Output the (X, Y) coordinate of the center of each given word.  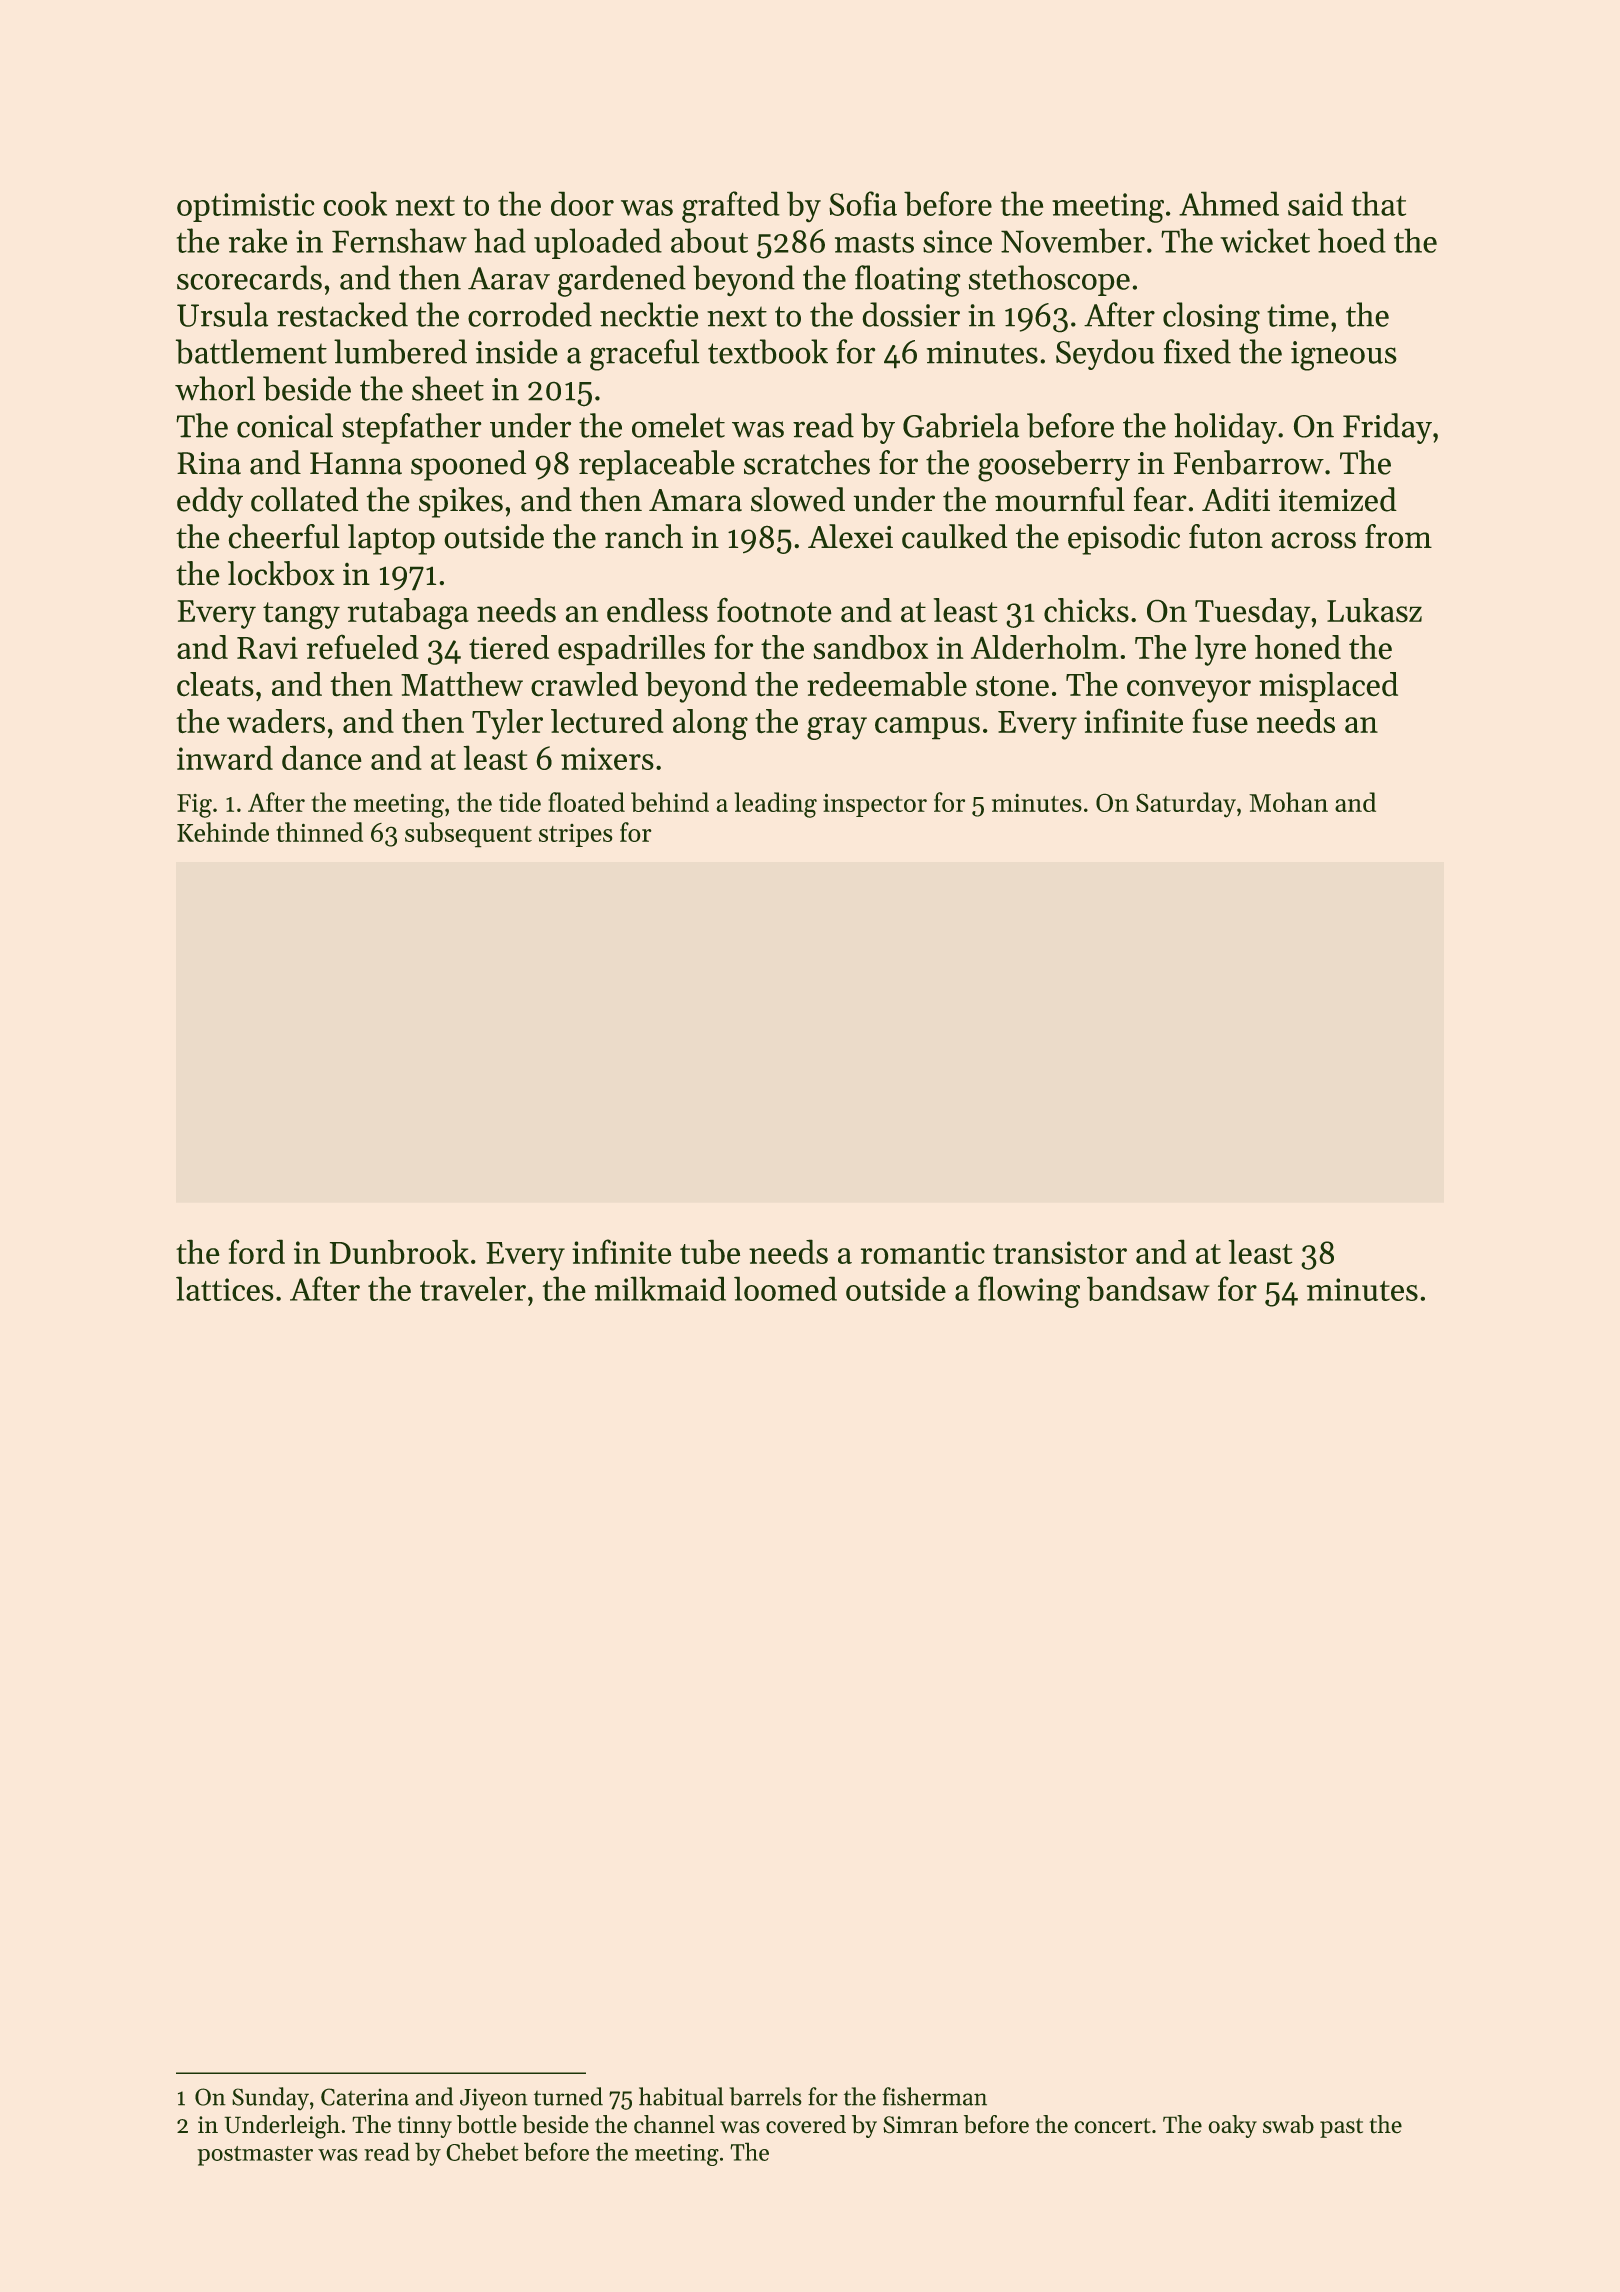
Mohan (1288, 802)
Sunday (270, 2099)
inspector (875, 805)
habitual (681, 2096)
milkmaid (660, 1288)
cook (355, 203)
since (957, 241)
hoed (1352, 240)
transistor (1060, 1252)
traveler (473, 1288)
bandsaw (1148, 1288)
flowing (1029, 1292)
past (1341, 2128)
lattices (225, 1288)
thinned (319, 832)
